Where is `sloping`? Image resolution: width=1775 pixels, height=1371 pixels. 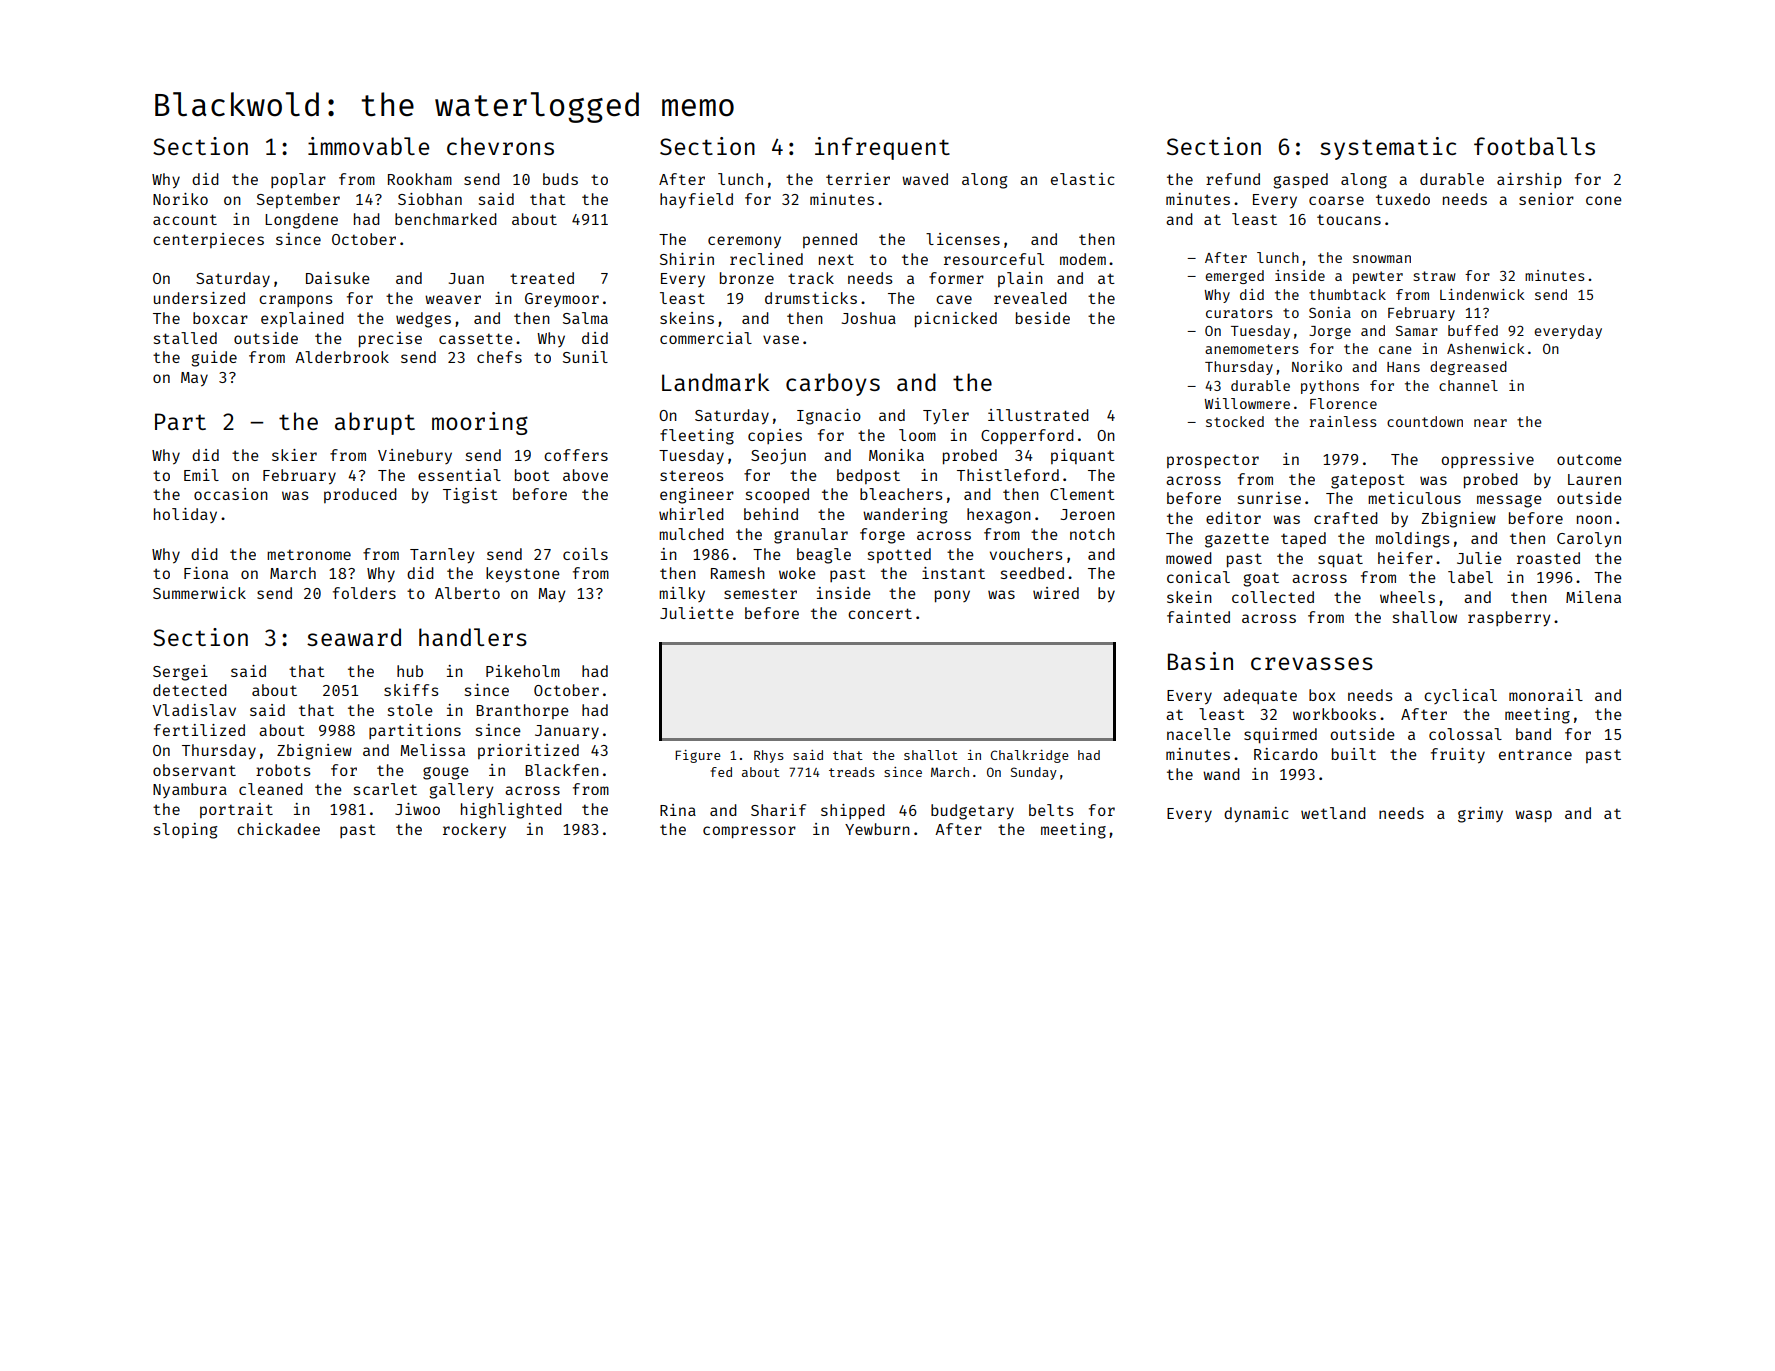 sloping is located at coordinates (185, 831).
